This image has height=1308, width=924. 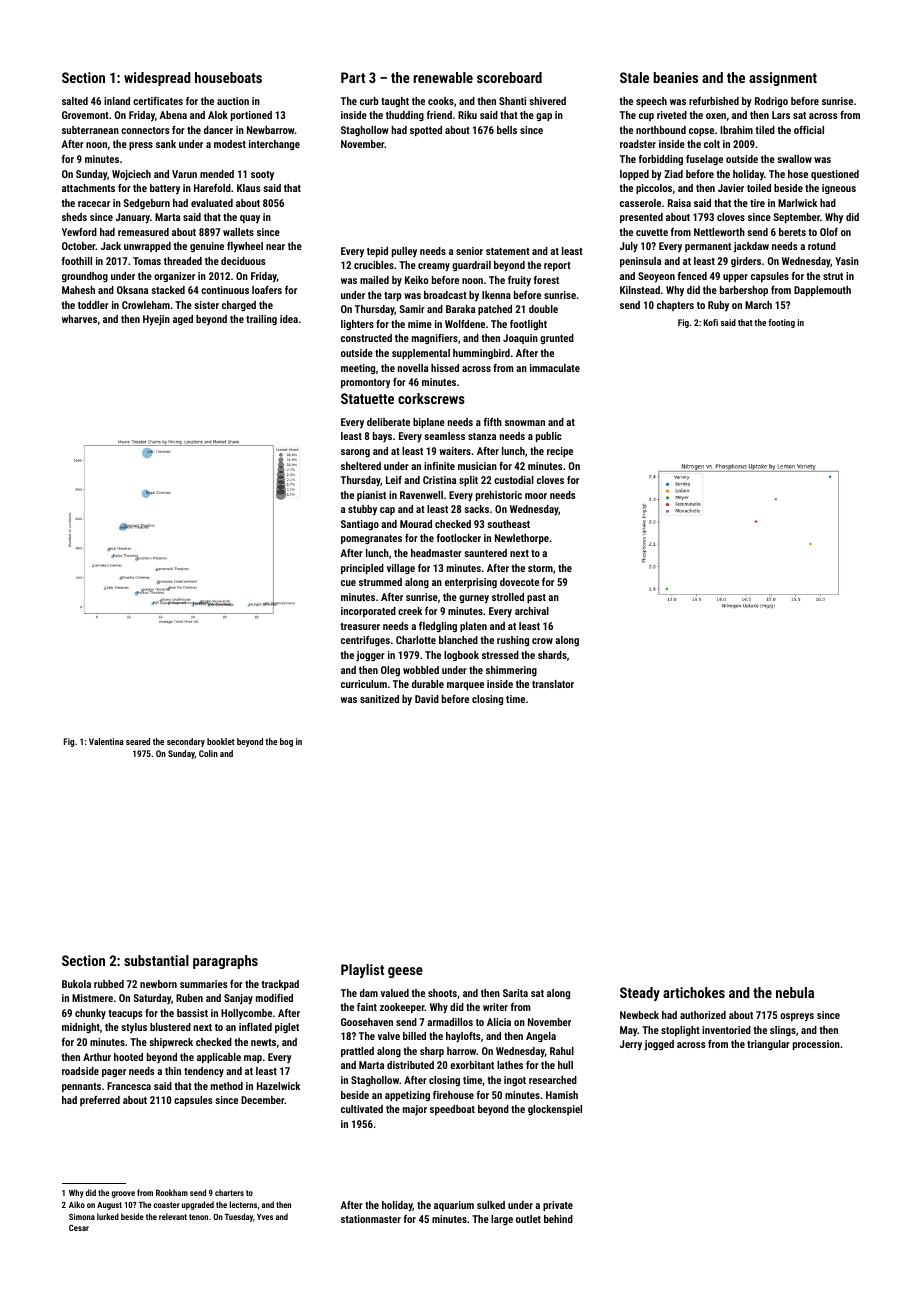 I want to click on assignment, so click(x=783, y=79).
